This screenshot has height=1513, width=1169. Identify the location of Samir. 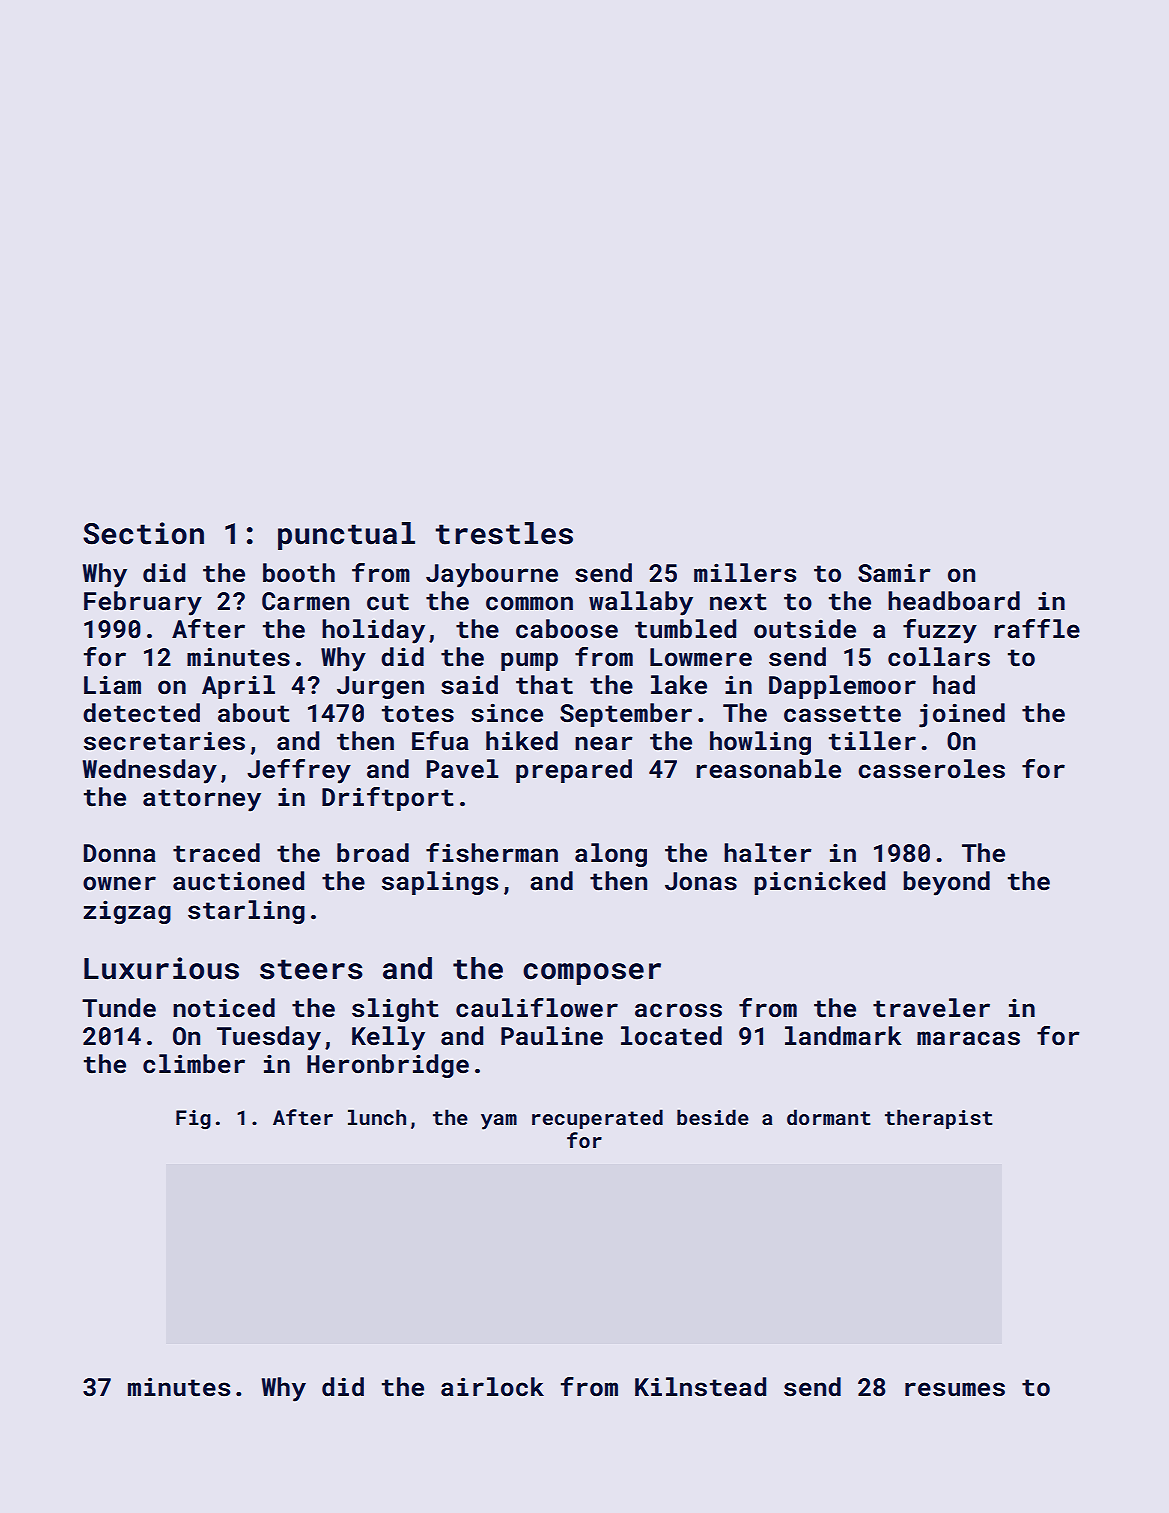
(894, 573).
